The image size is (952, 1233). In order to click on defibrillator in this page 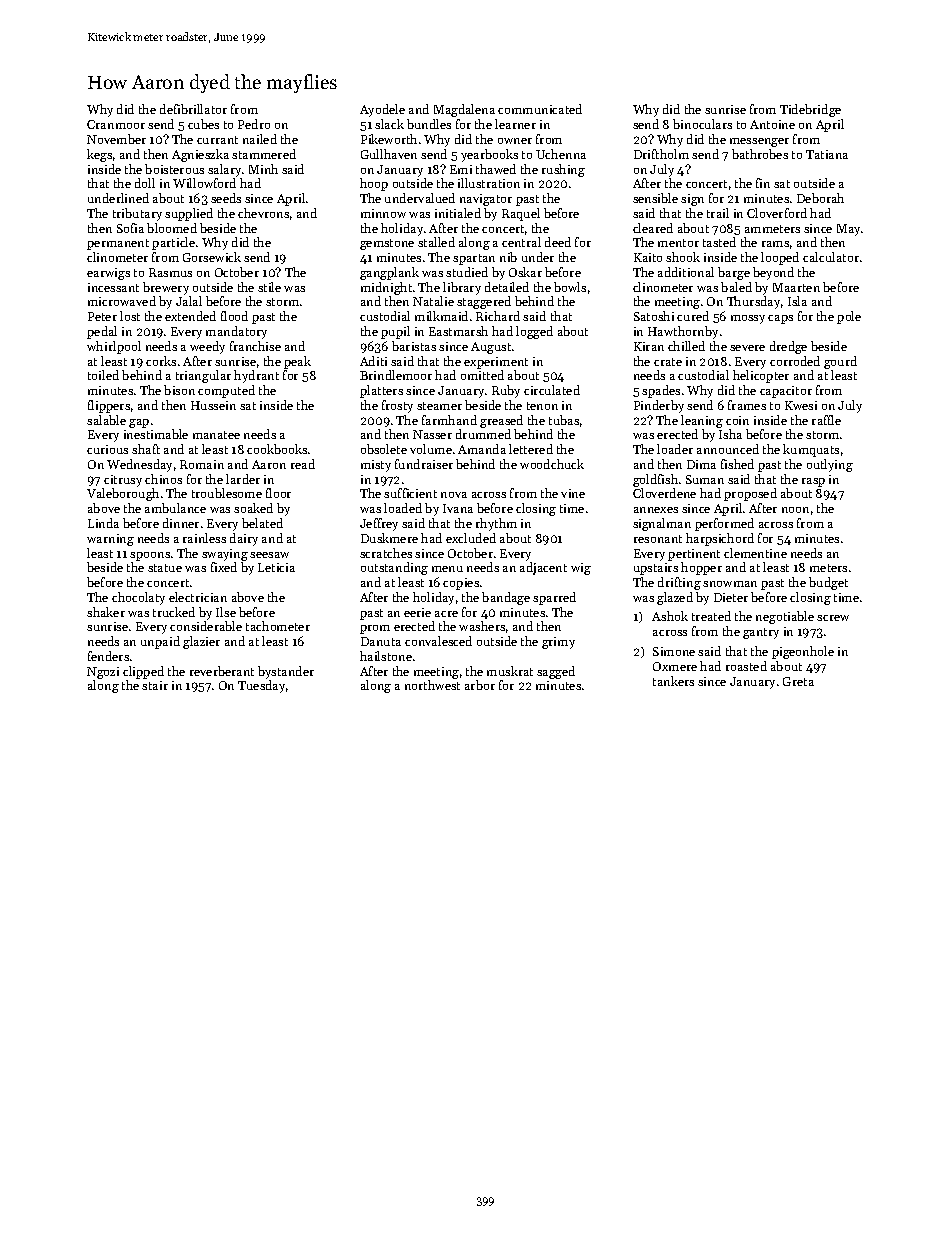, I will do `click(193, 109)`.
